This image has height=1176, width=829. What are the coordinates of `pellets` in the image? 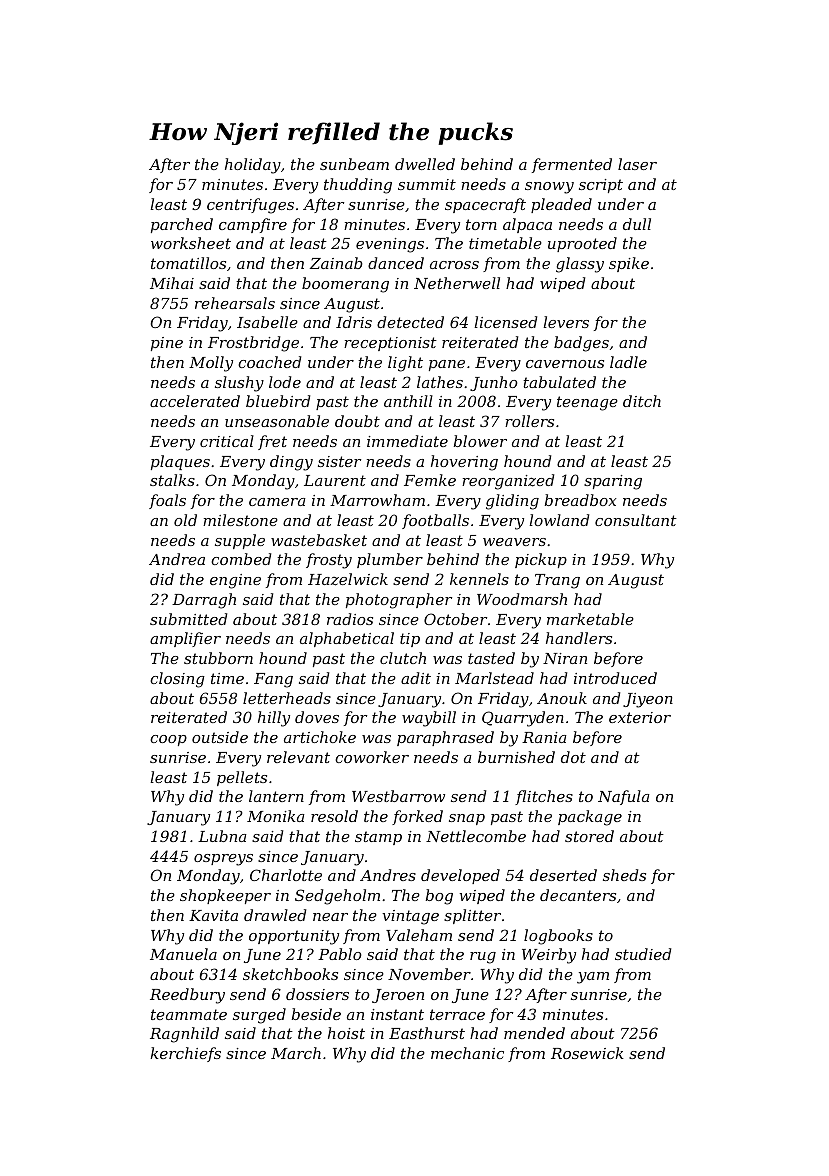 It's located at (242, 778).
